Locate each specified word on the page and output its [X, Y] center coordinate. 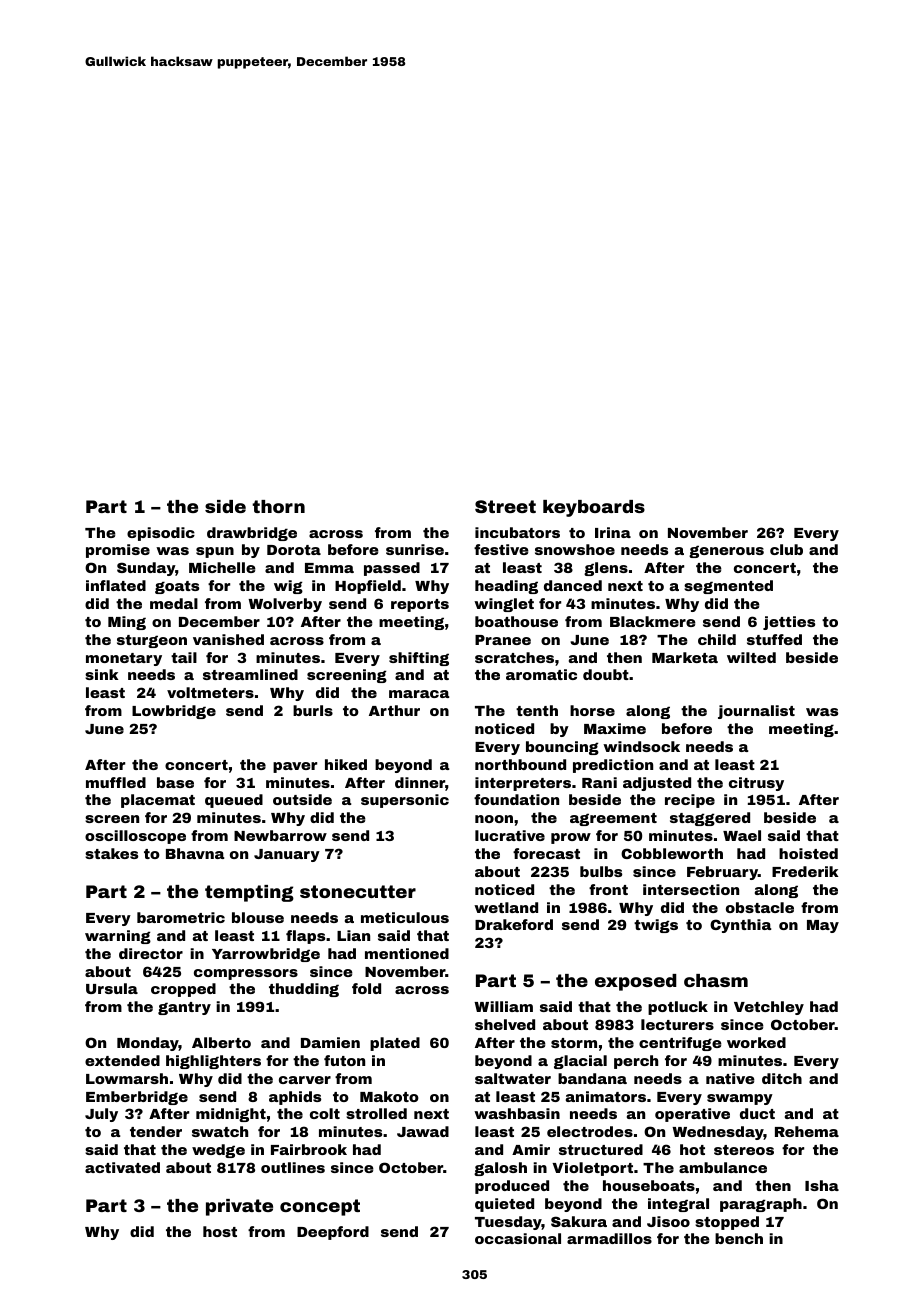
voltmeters [210, 692]
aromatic [541, 674]
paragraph [761, 1205]
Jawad [423, 1131]
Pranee [503, 640]
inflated [116, 585]
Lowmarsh [127, 1078]
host [220, 1231]
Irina [613, 532]
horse [592, 710]
